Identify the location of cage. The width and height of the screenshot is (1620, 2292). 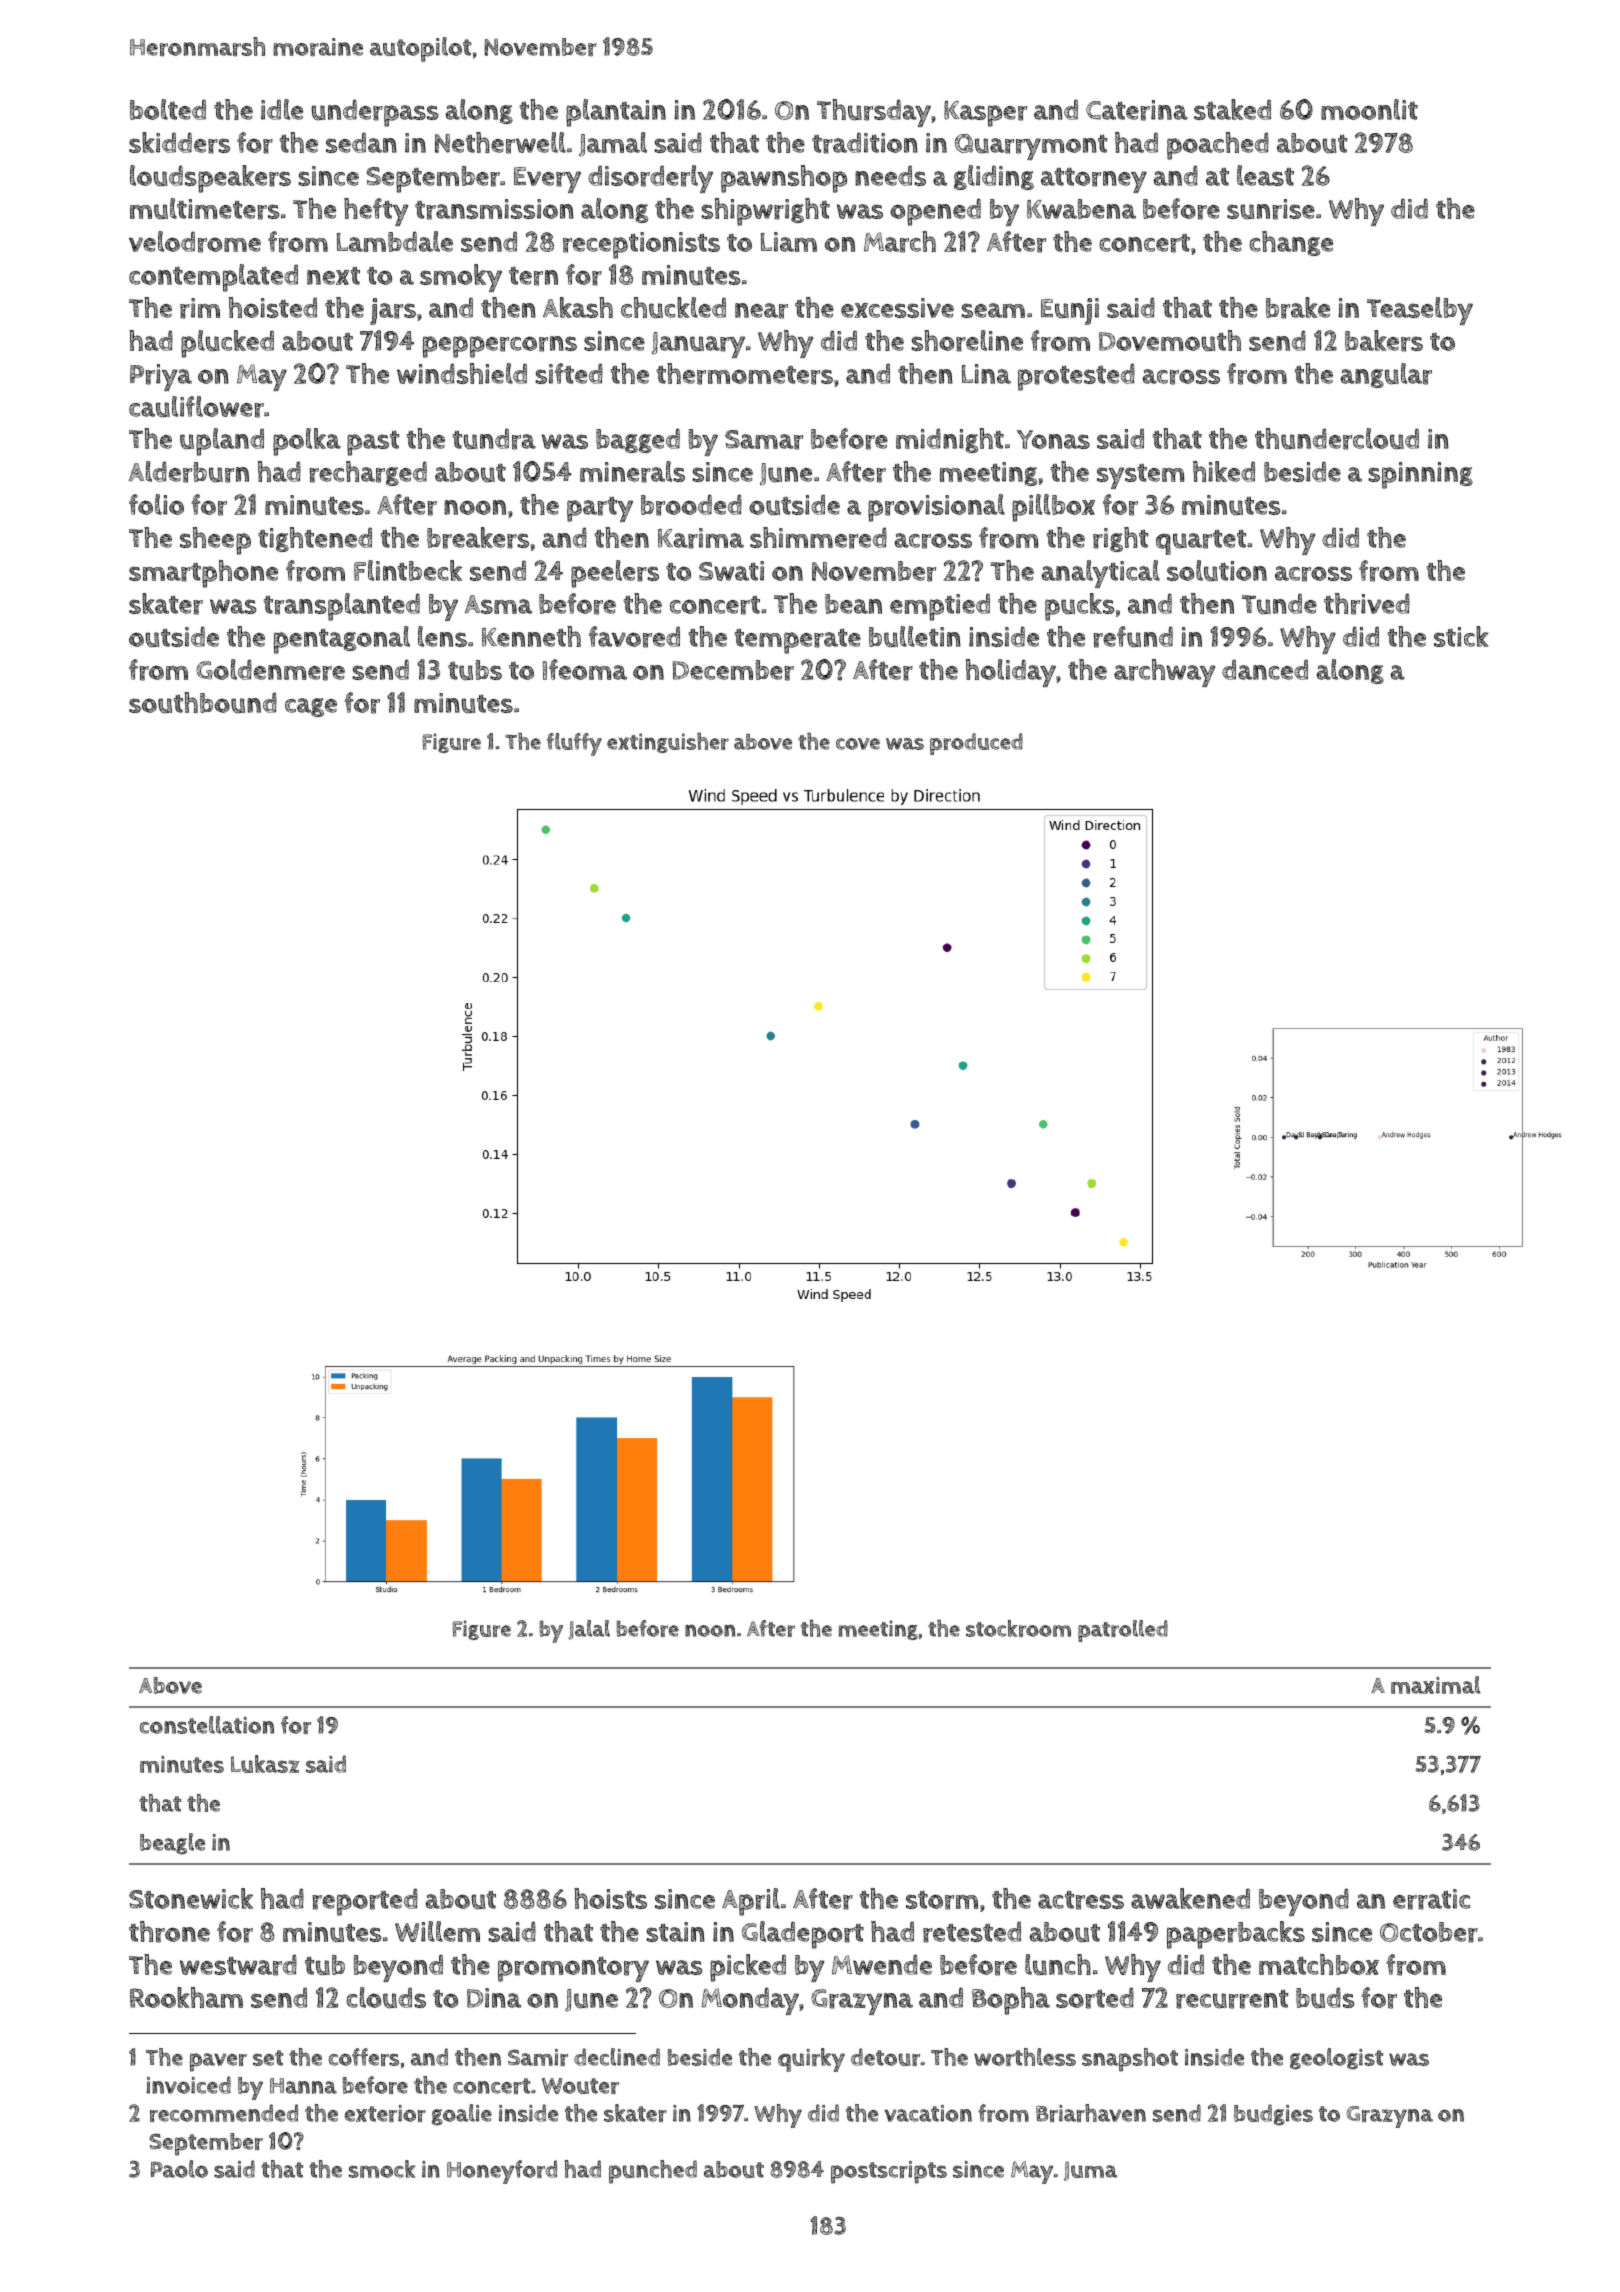
(311, 707).
